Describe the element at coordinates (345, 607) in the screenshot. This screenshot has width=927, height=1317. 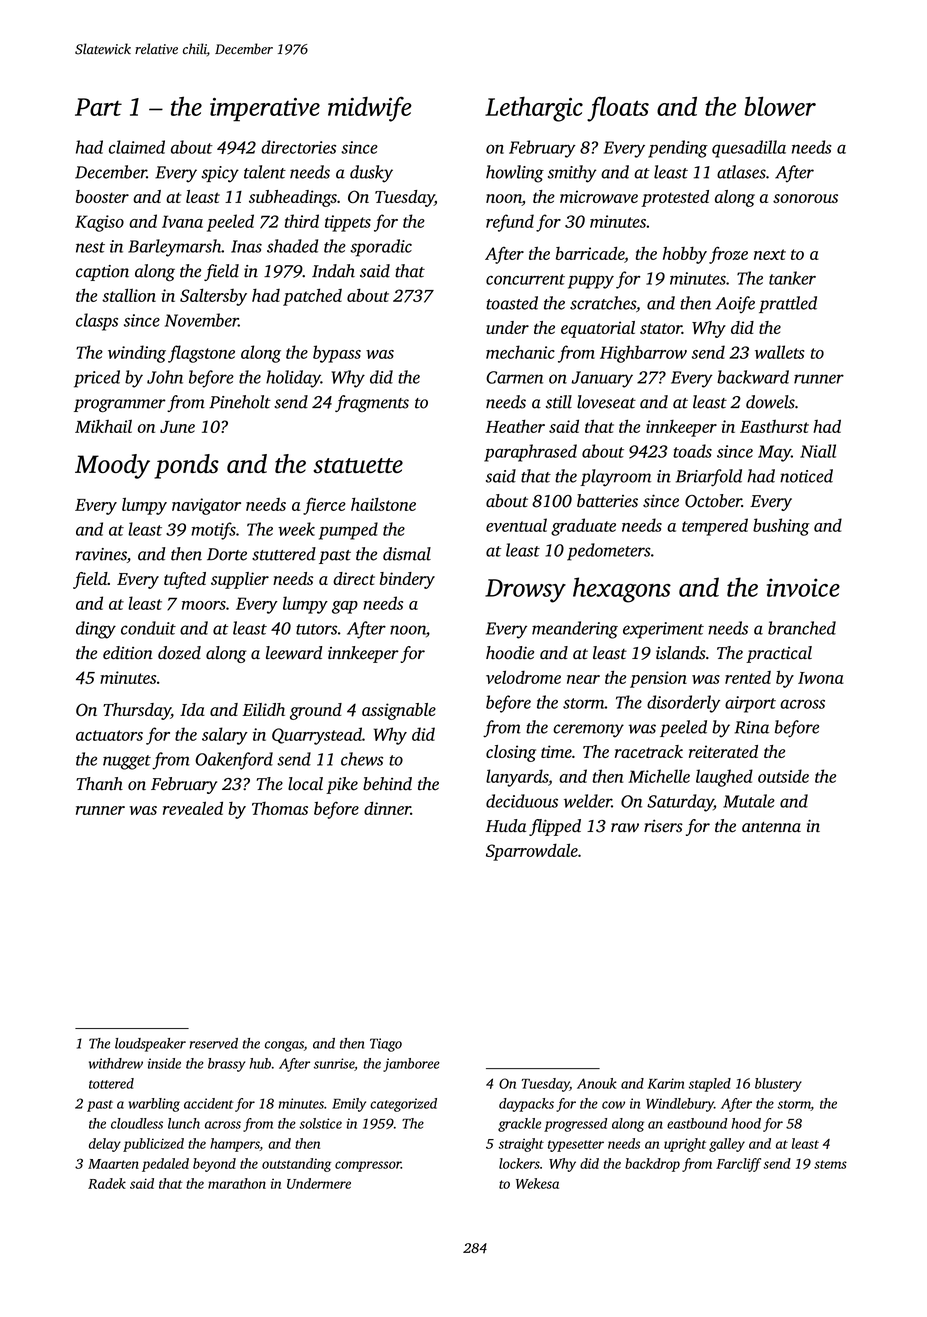
I see `gap` at that location.
